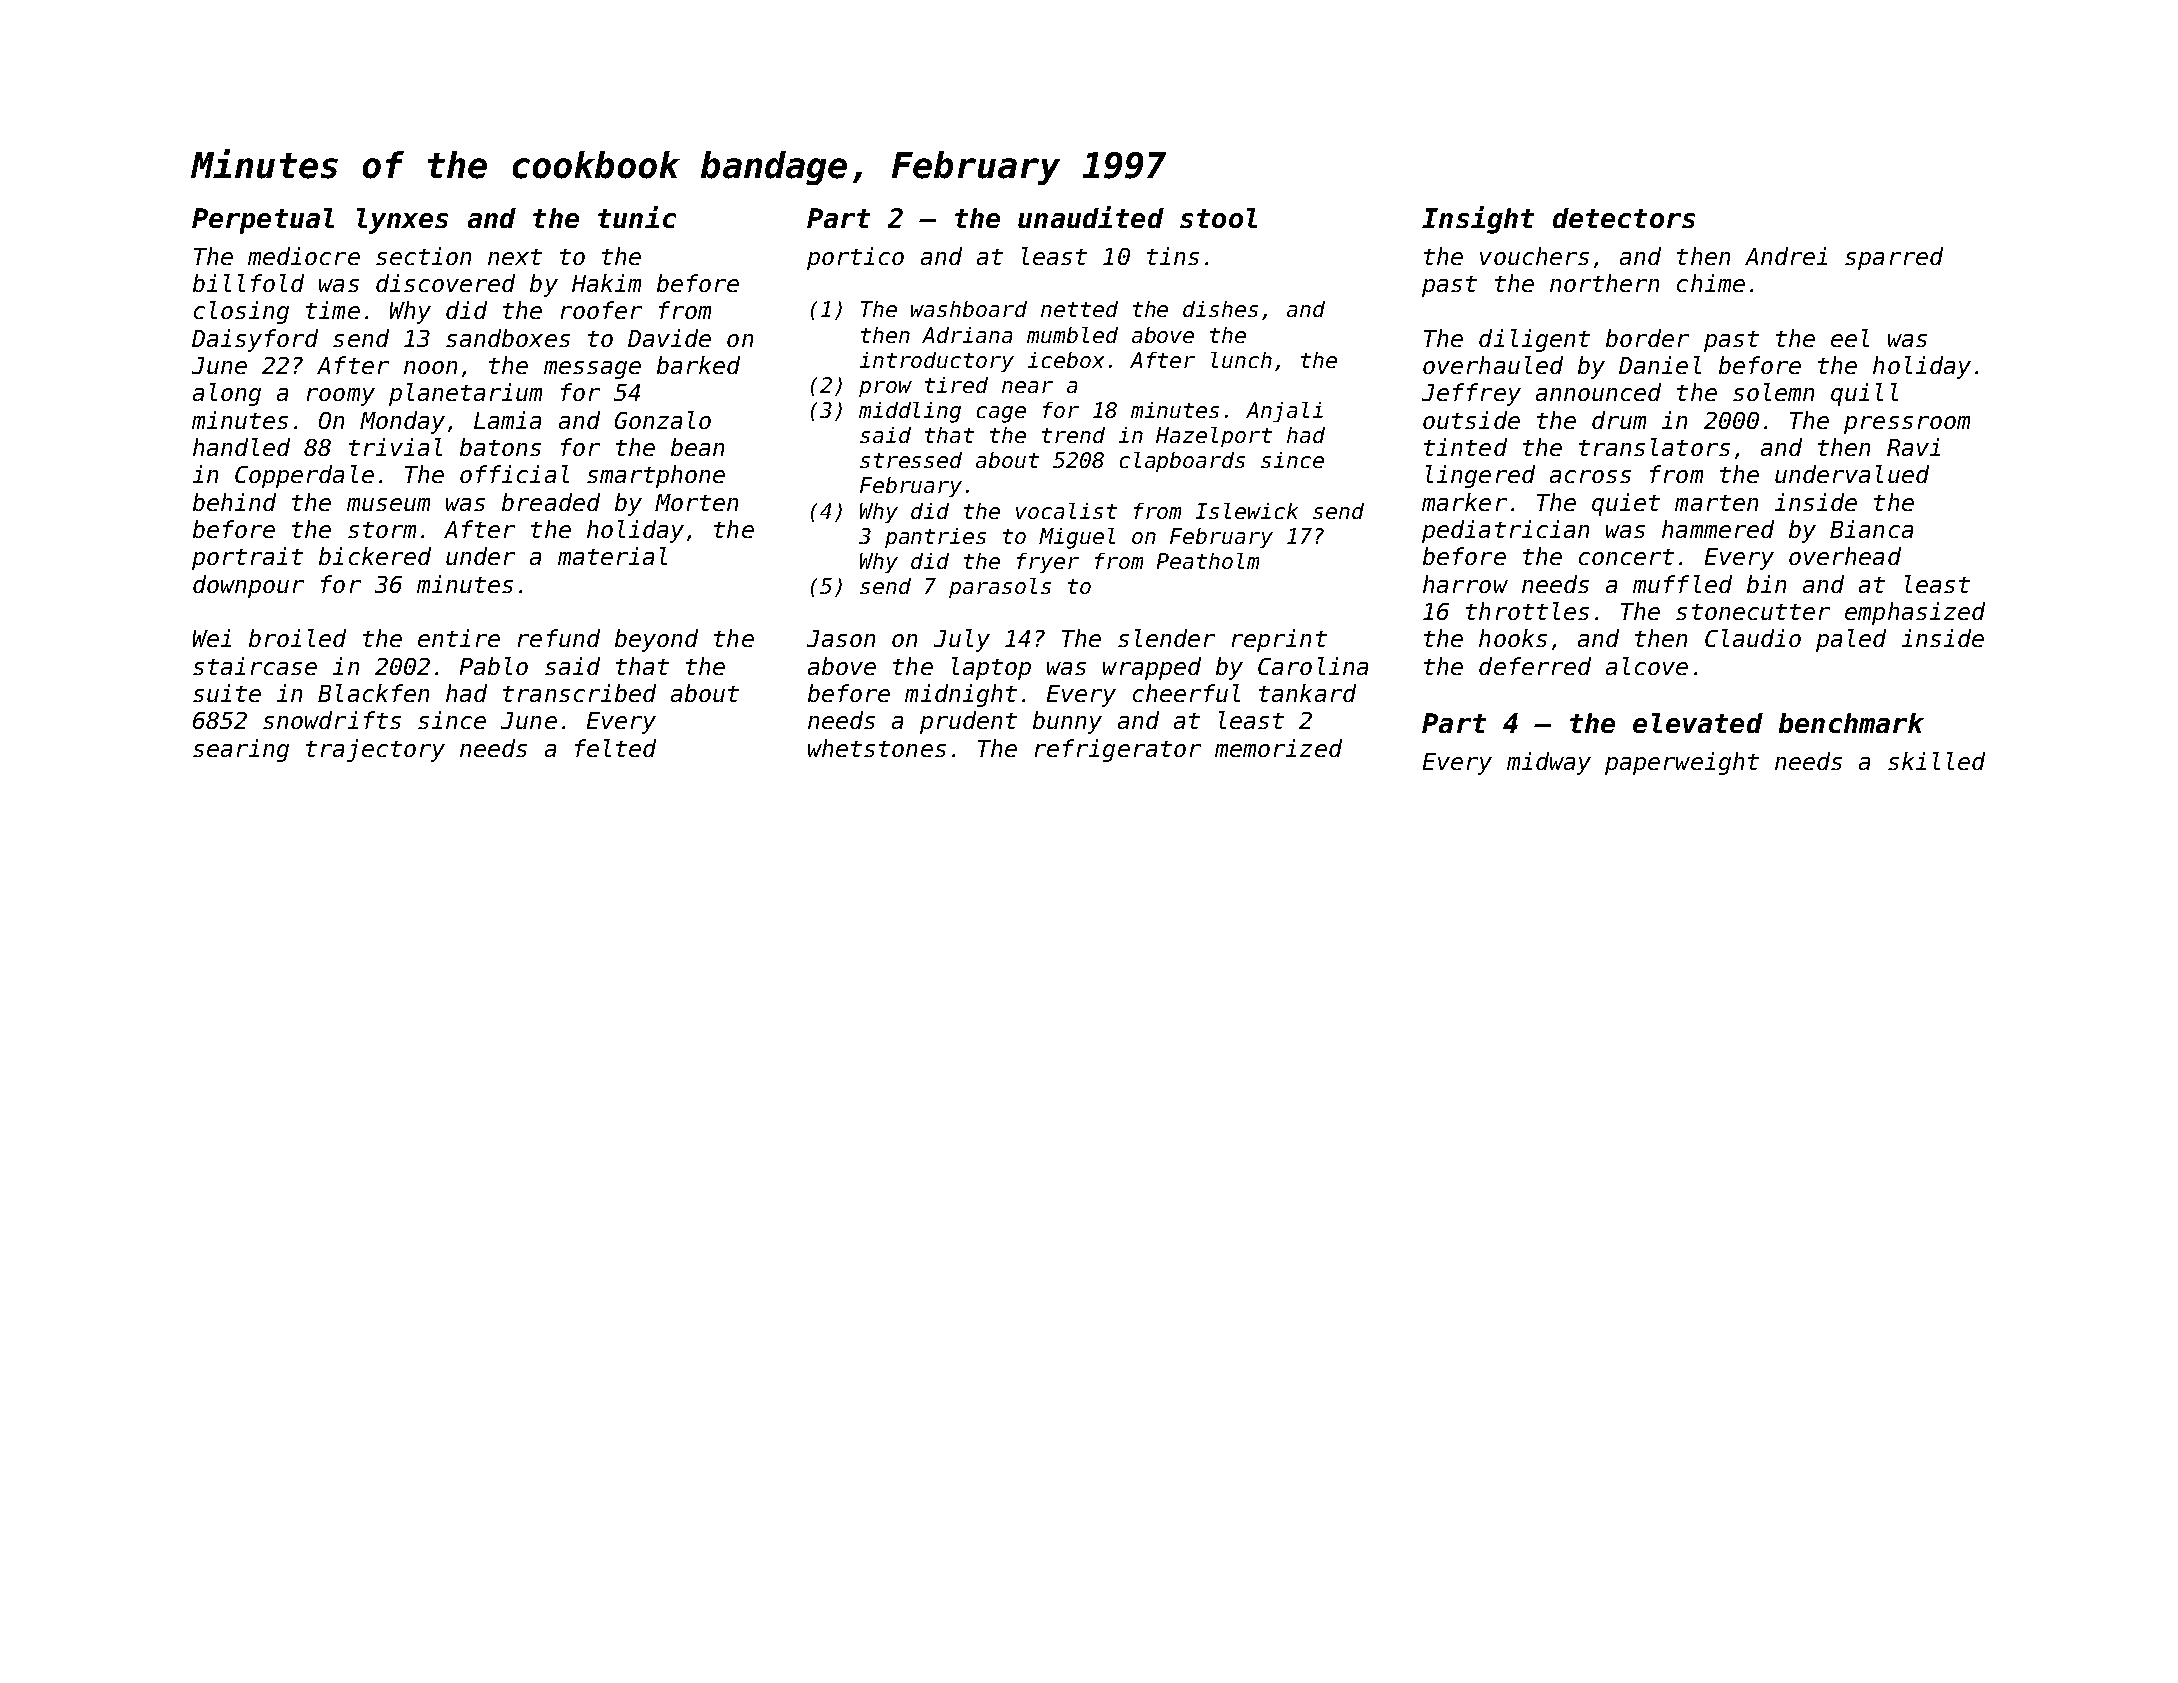 This document has height=1683, width=2178. What do you see at coordinates (935, 538) in the document?
I see `pantries` at bounding box center [935, 538].
